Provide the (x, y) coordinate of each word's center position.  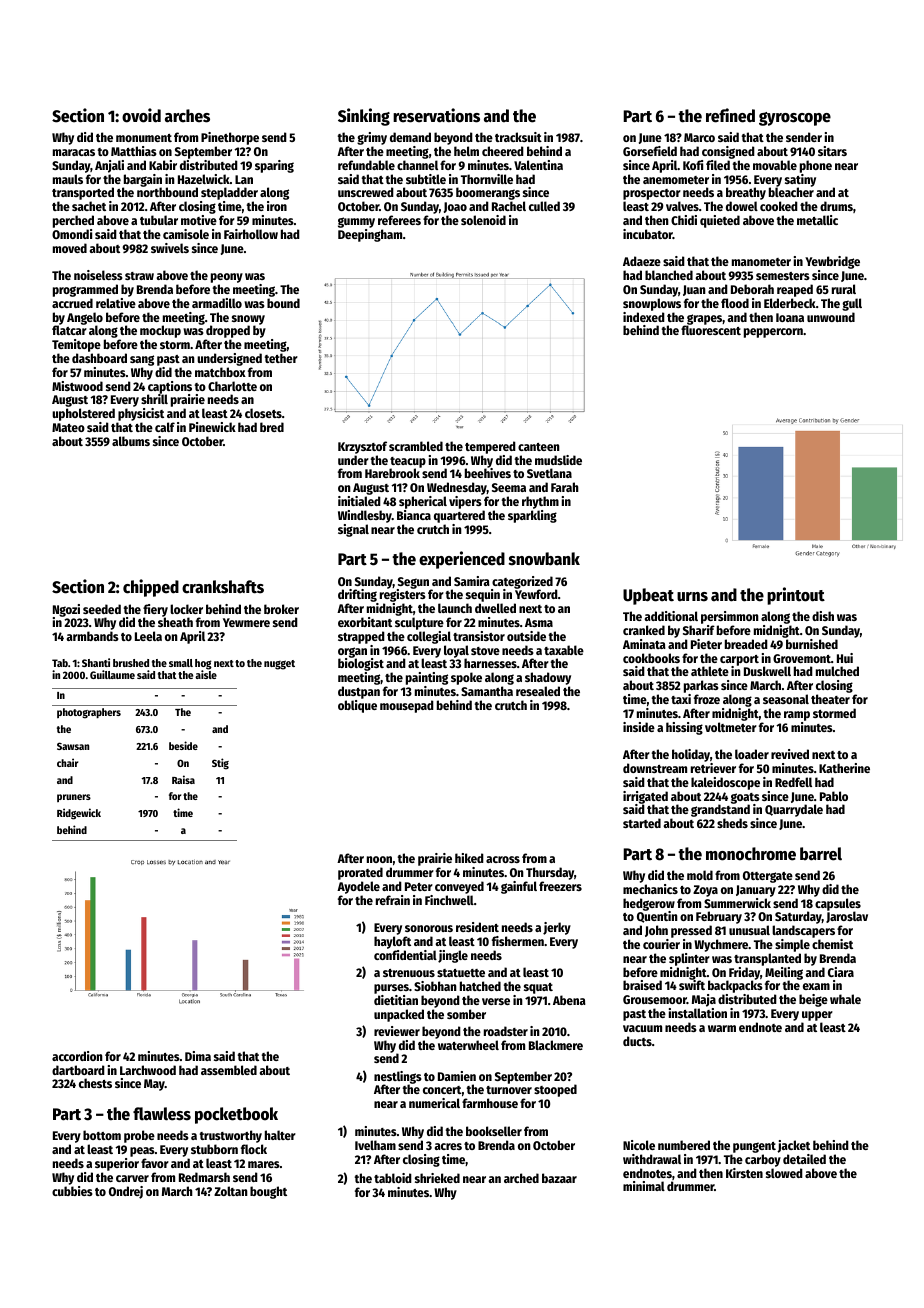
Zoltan (231, 1191)
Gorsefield (650, 151)
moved (70, 248)
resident (477, 927)
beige (813, 1000)
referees (399, 220)
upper (817, 1016)
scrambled (416, 446)
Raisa (183, 779)
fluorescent (711, 330)
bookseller (494, 1131)
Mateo (68, 427)
